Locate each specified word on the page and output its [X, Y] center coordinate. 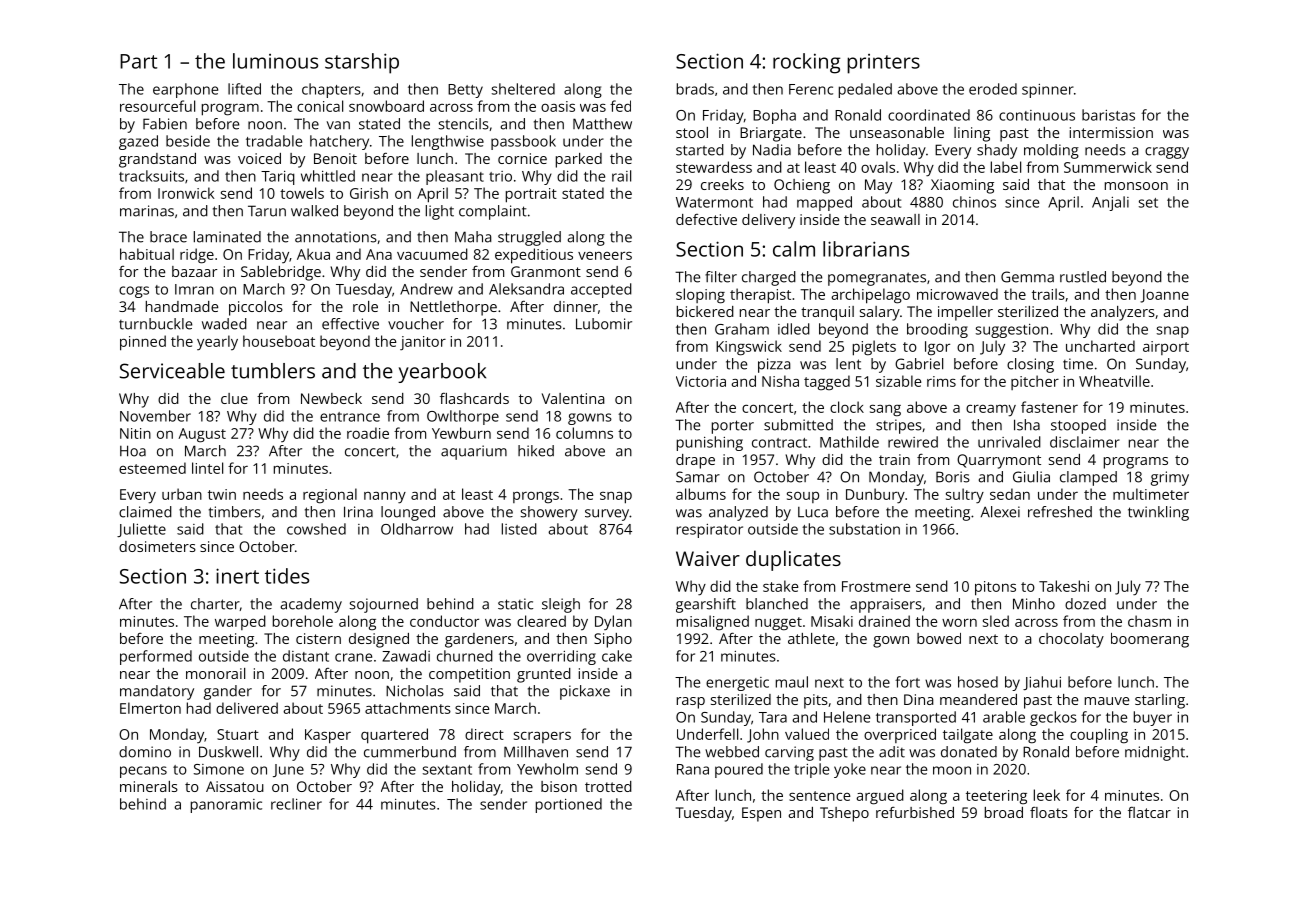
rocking [806, 63]
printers [883, 64]
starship [362, 63]
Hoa [133, 451]
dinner [576, 306]
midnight [1155, 753]
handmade [182, 306]
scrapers [542, 737]
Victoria [701, 381]
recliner [296, 804]
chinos [974, 202]
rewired [913, 442]
